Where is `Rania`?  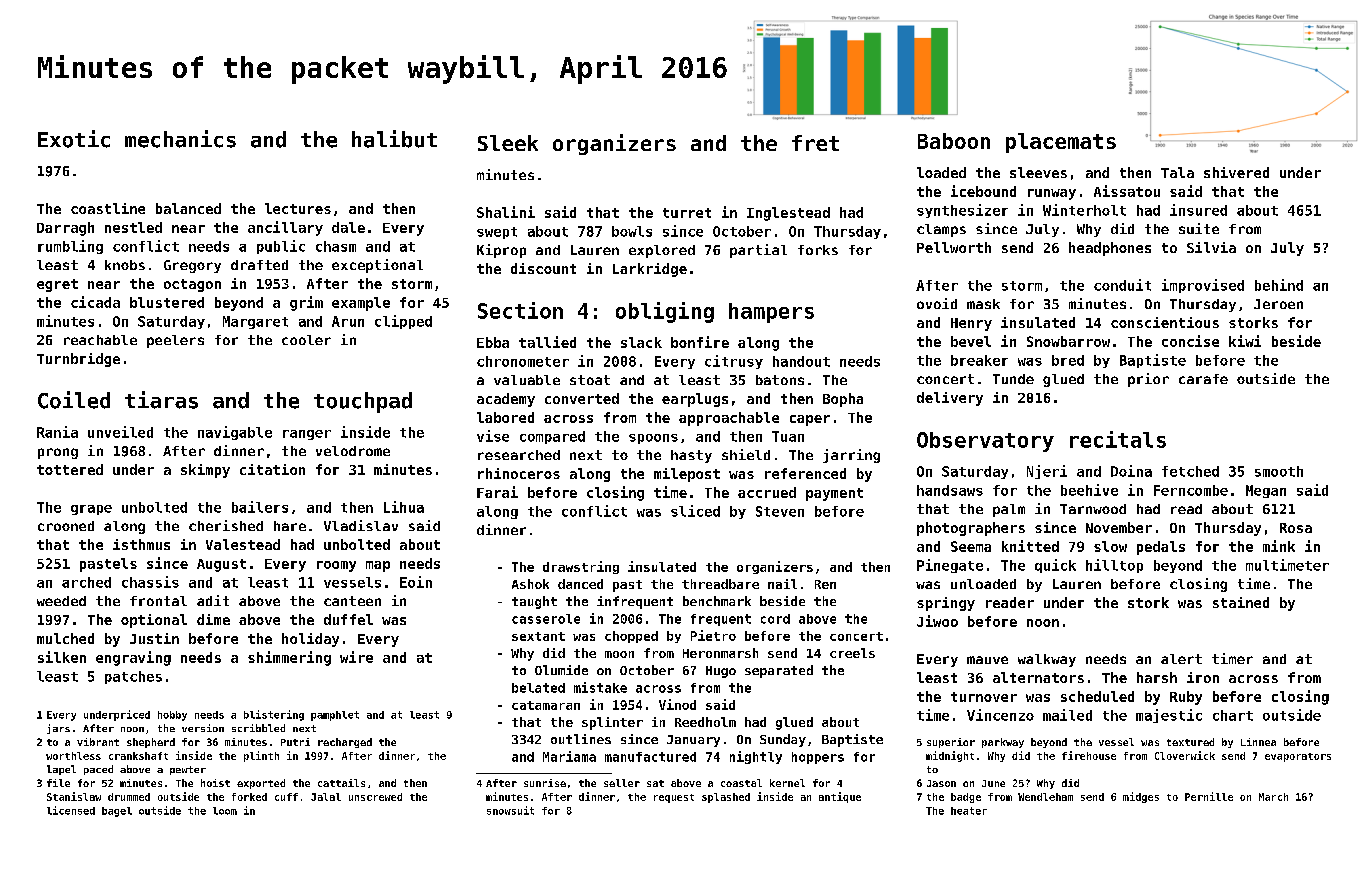
Rania is located at coordinates (57, 432).
